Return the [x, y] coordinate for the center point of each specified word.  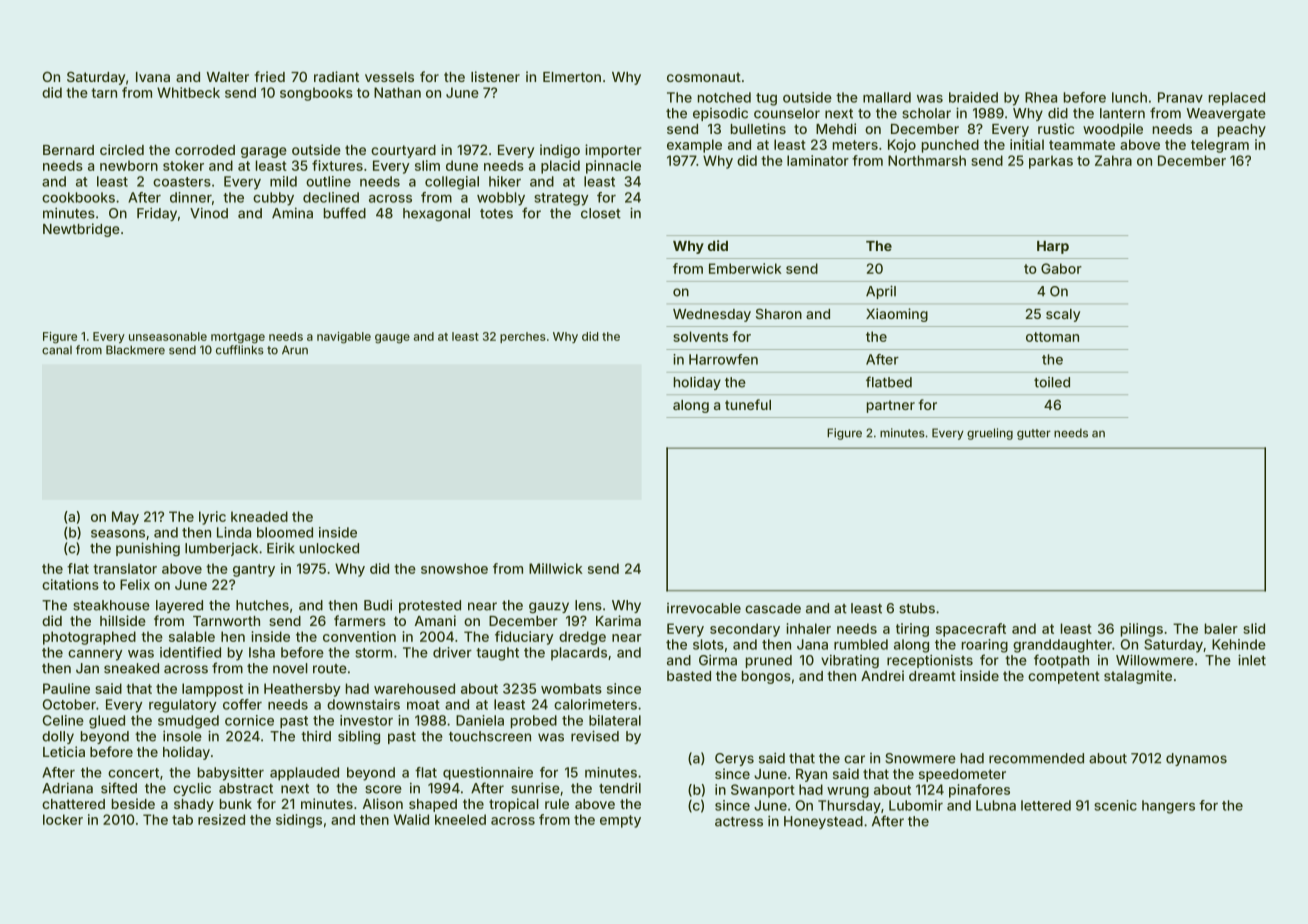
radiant [336, 76]
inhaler [808, 628]
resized [221, 819]
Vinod [209, 213]
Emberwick [745, 268]
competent [1064, 677]
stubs [917, 608]
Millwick [556, 568]
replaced [1237, 99]
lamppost [212, 690]
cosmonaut [704, 77]
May [125, 518]
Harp [1053, 247]
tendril [620, 788]
